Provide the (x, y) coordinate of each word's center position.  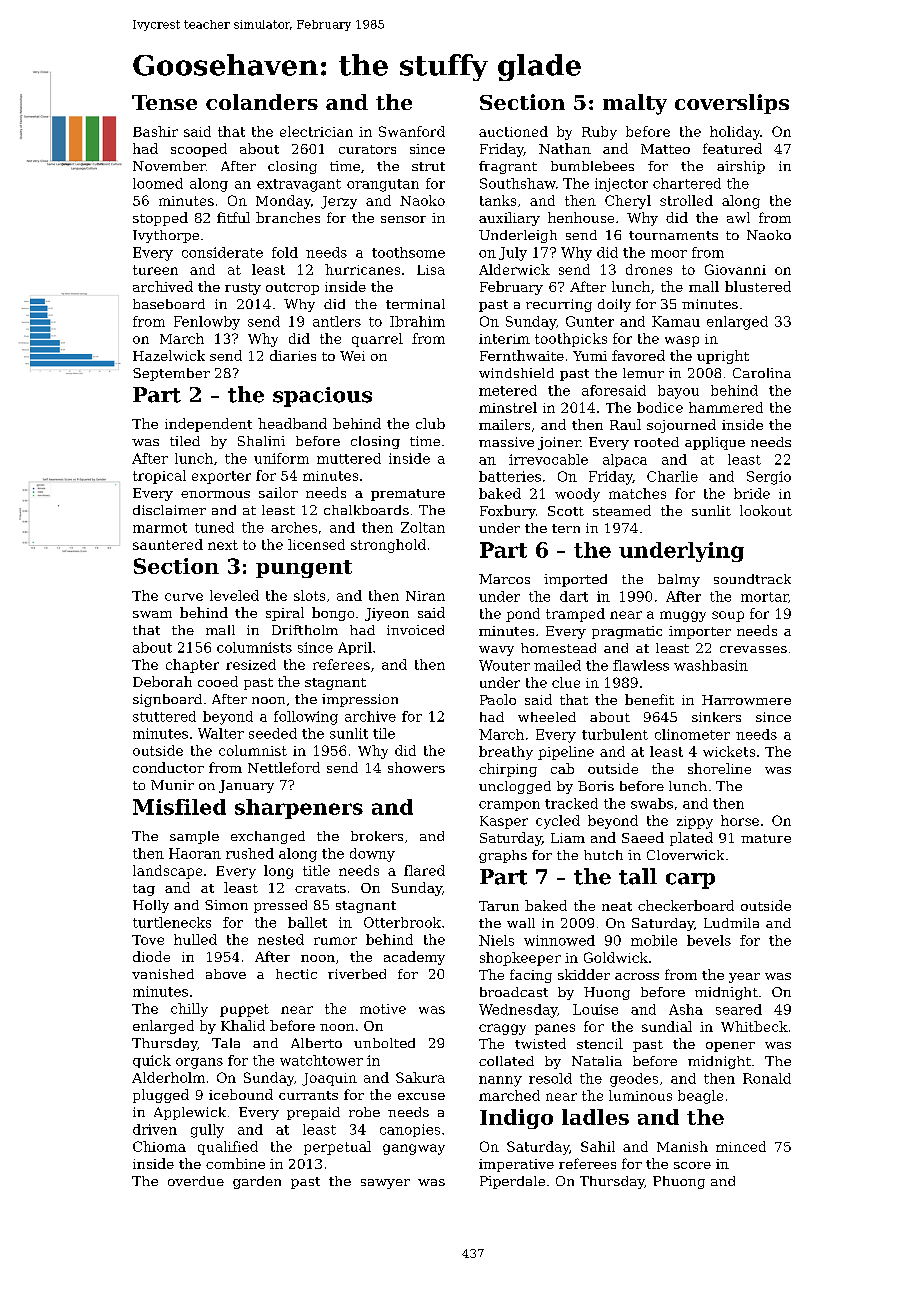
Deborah (162, 681)
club (430, 423)
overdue (196, 1181)
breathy (506, 753)
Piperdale (512, 1182)
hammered (726, 407)
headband (292, 423)
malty (635, 104)
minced (741, 1146)
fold (285, 252)
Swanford (412, 131)
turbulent (615, 734)
